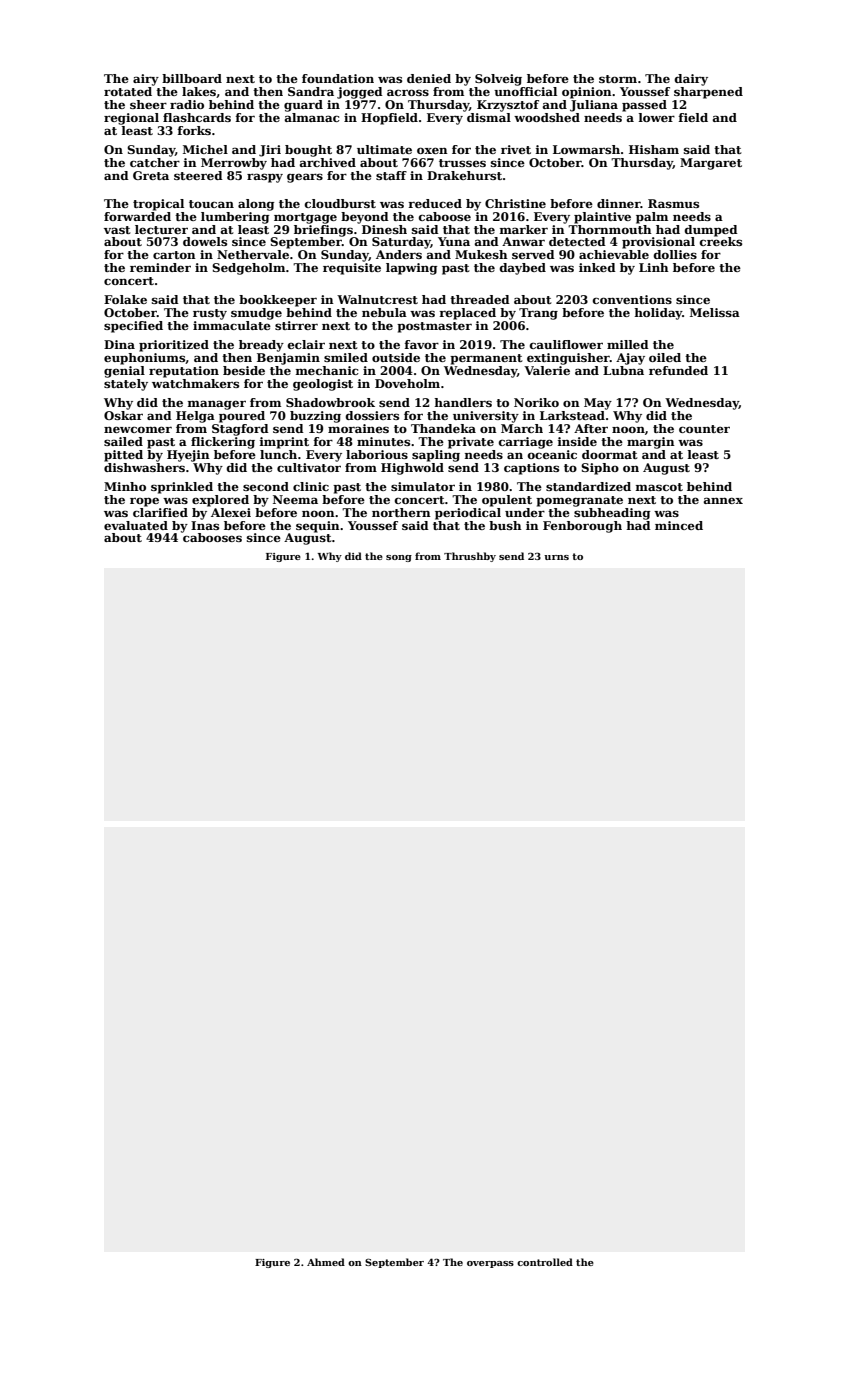 The width and height of the screenshot is (849, 1400). Describe the element at coordinates (429, 78) in the screenshot. I see `denied` at that location.
